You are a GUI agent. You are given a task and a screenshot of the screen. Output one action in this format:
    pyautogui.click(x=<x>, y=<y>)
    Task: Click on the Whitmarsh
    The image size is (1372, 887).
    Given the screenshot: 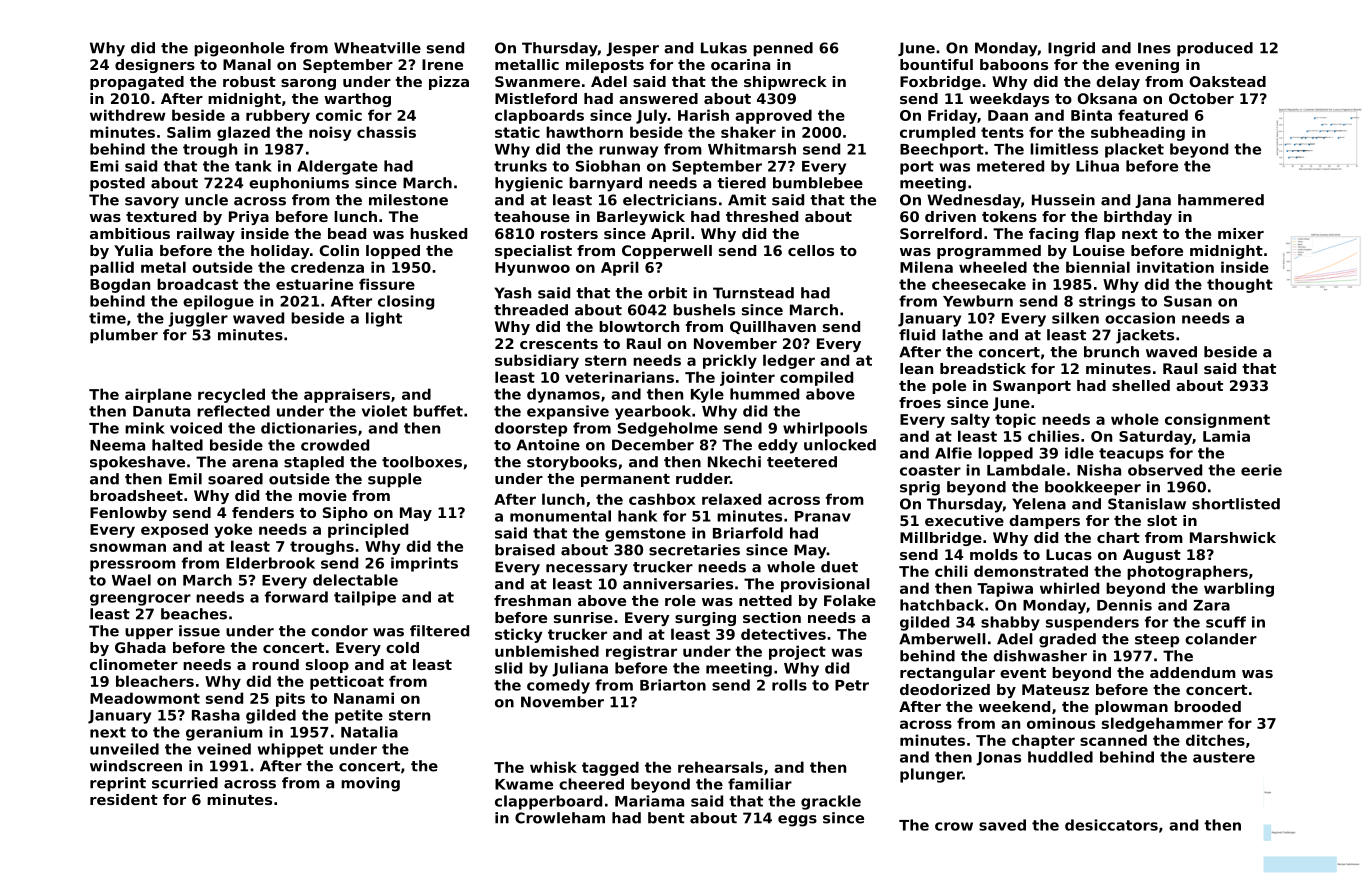 What is the action you would take?
    pyautogui.click(x=752, y=149)
